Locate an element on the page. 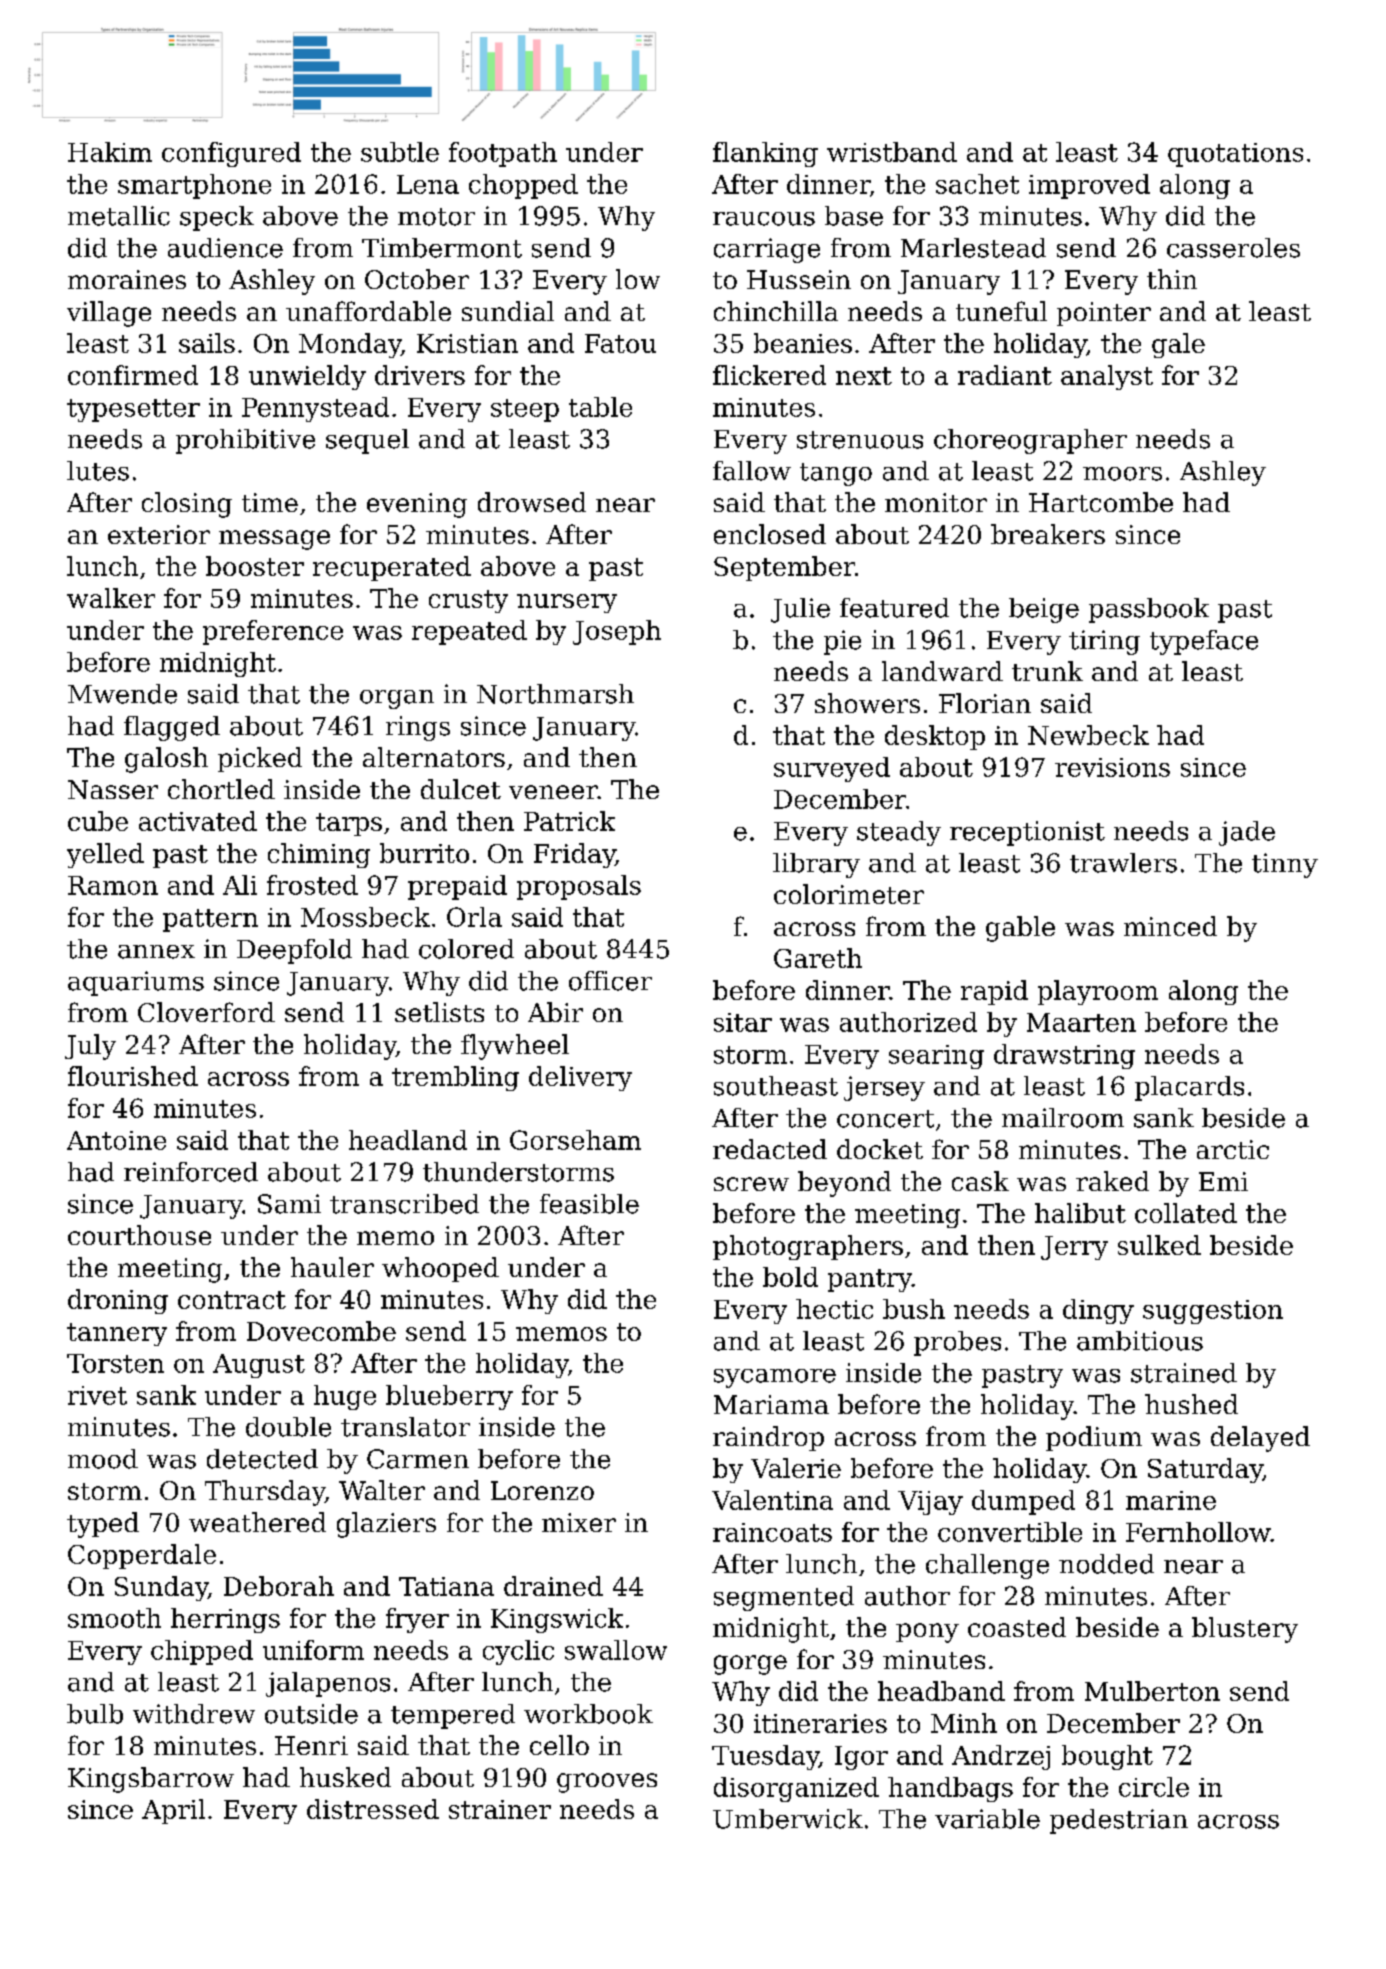 Image resolution: width=1386 pixels, height=1969 pixels. Timbermont is located at coordinates (442, 248).
